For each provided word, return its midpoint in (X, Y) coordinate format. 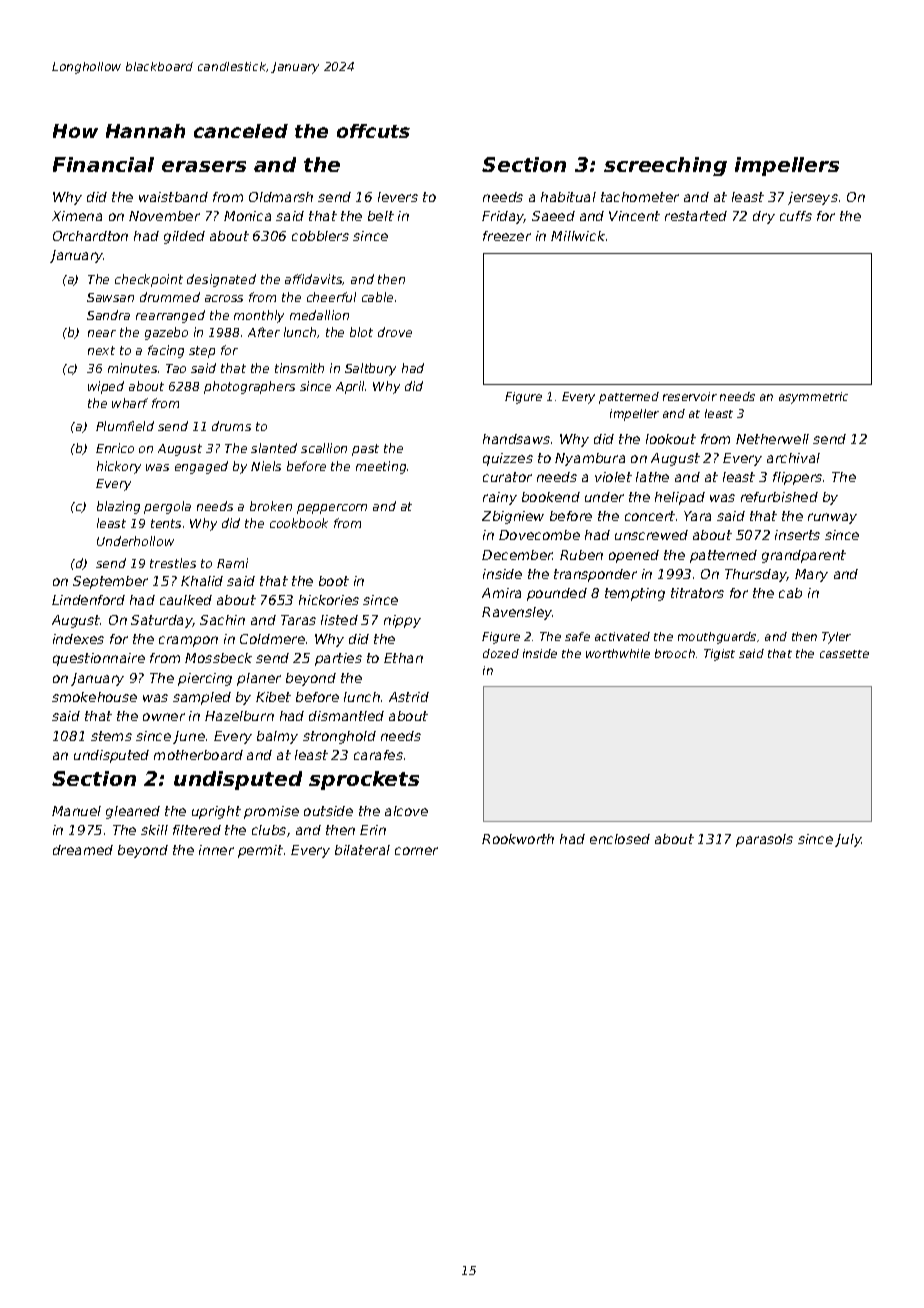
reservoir (690, 396)
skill (154, 830)
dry (764, 217)
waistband (173, 197)
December (517, 555)
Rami (232, 563)
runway (832, 518)
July (848, 840)
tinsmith (299, 368)
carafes (378, 755)
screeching (665, 166)
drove (395, 332)
